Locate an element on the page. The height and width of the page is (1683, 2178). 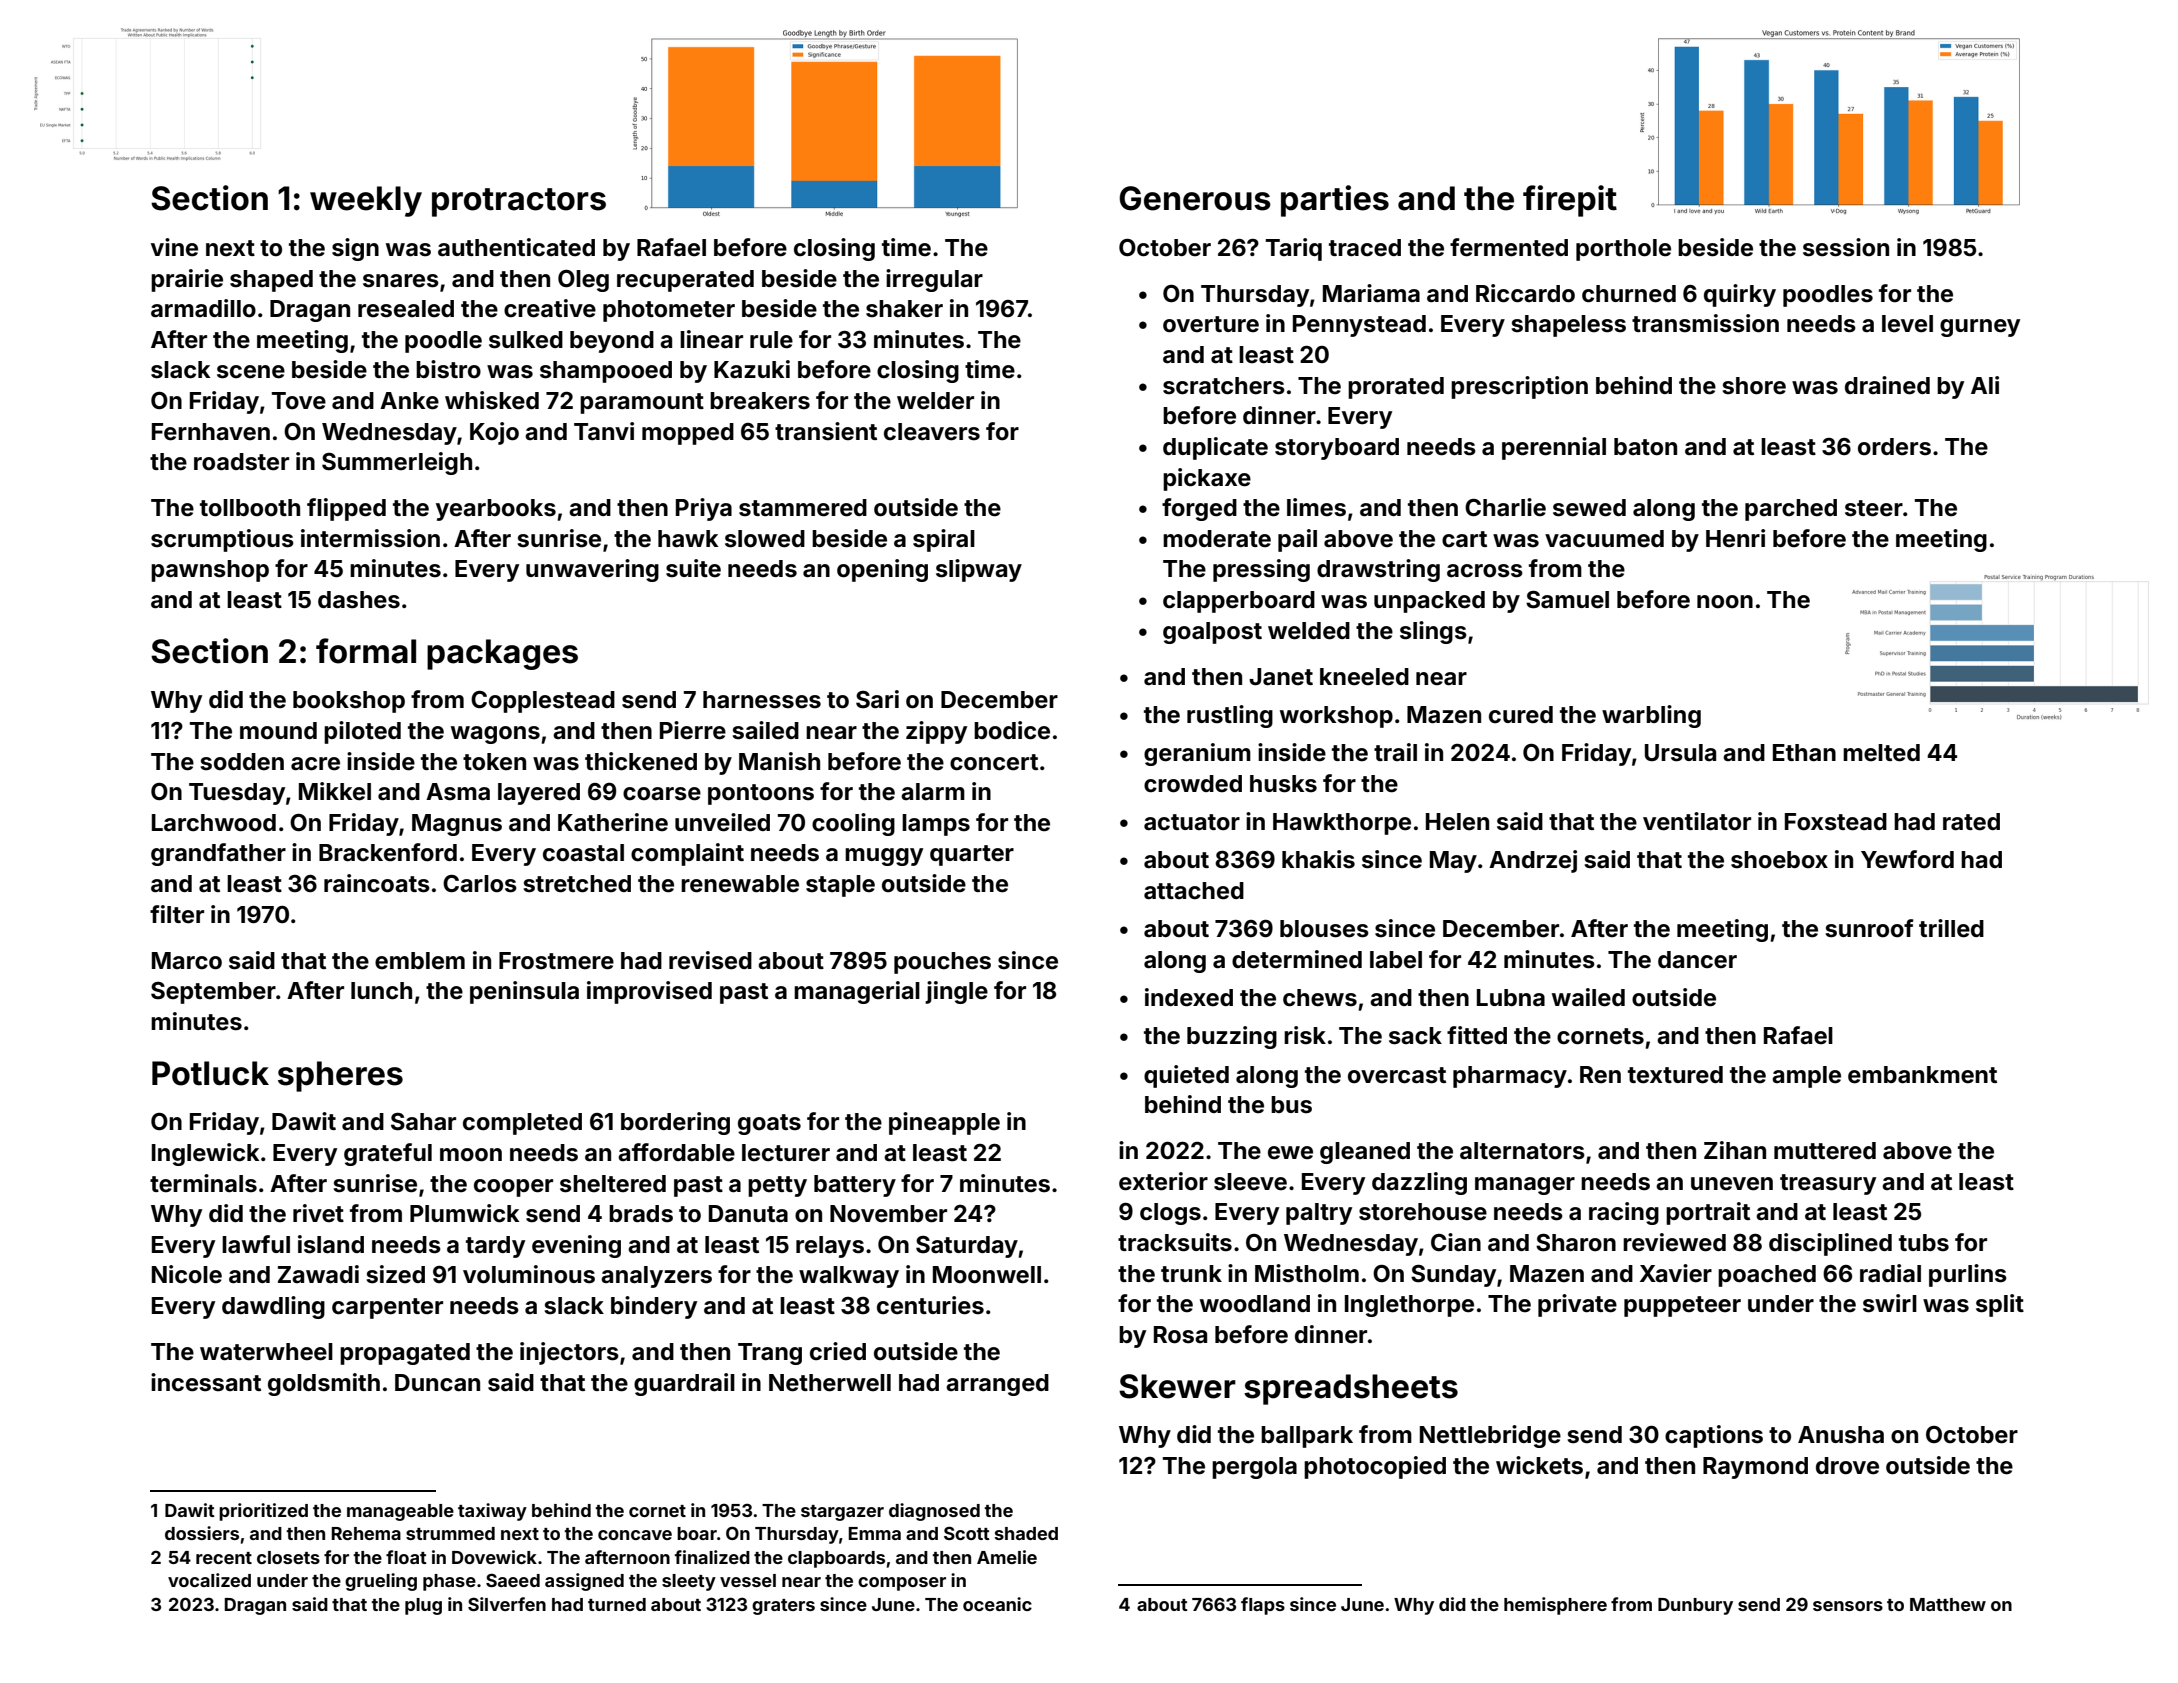
completed is located at coordinates (522, 1124).
